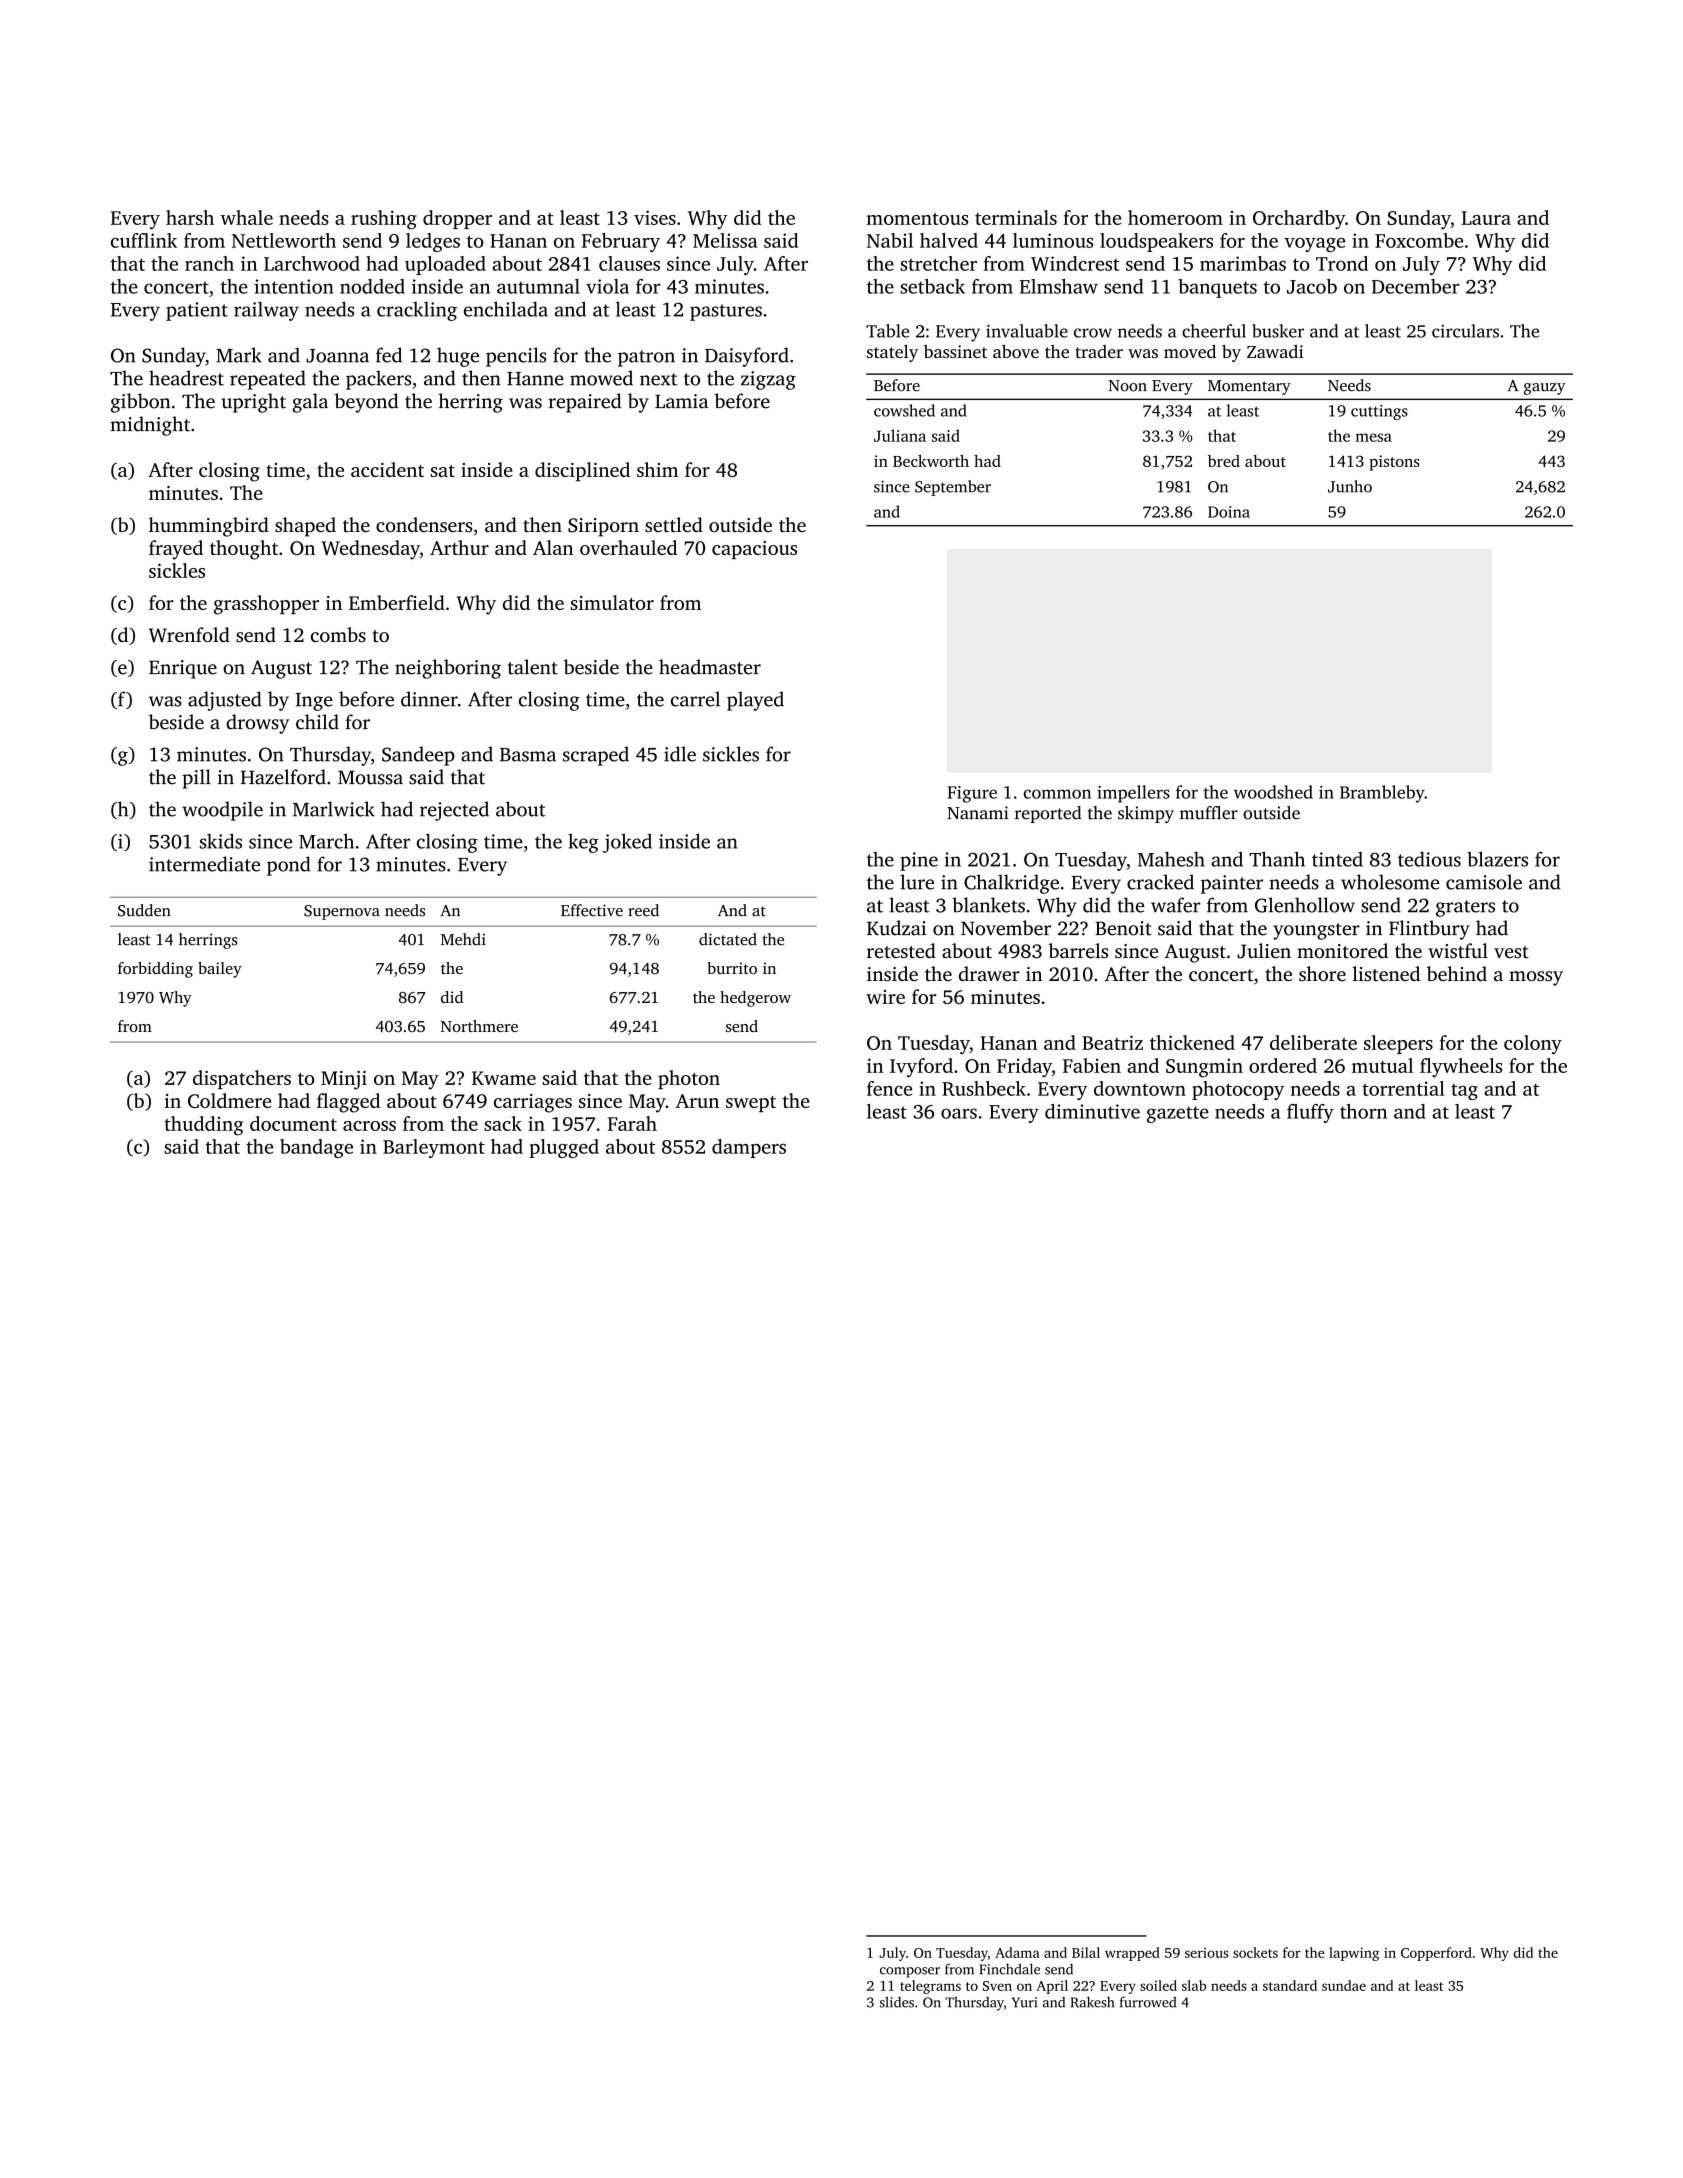 The width and height of the image is (1683, 2178). I want to click on bandage, so click(316, 1148).
